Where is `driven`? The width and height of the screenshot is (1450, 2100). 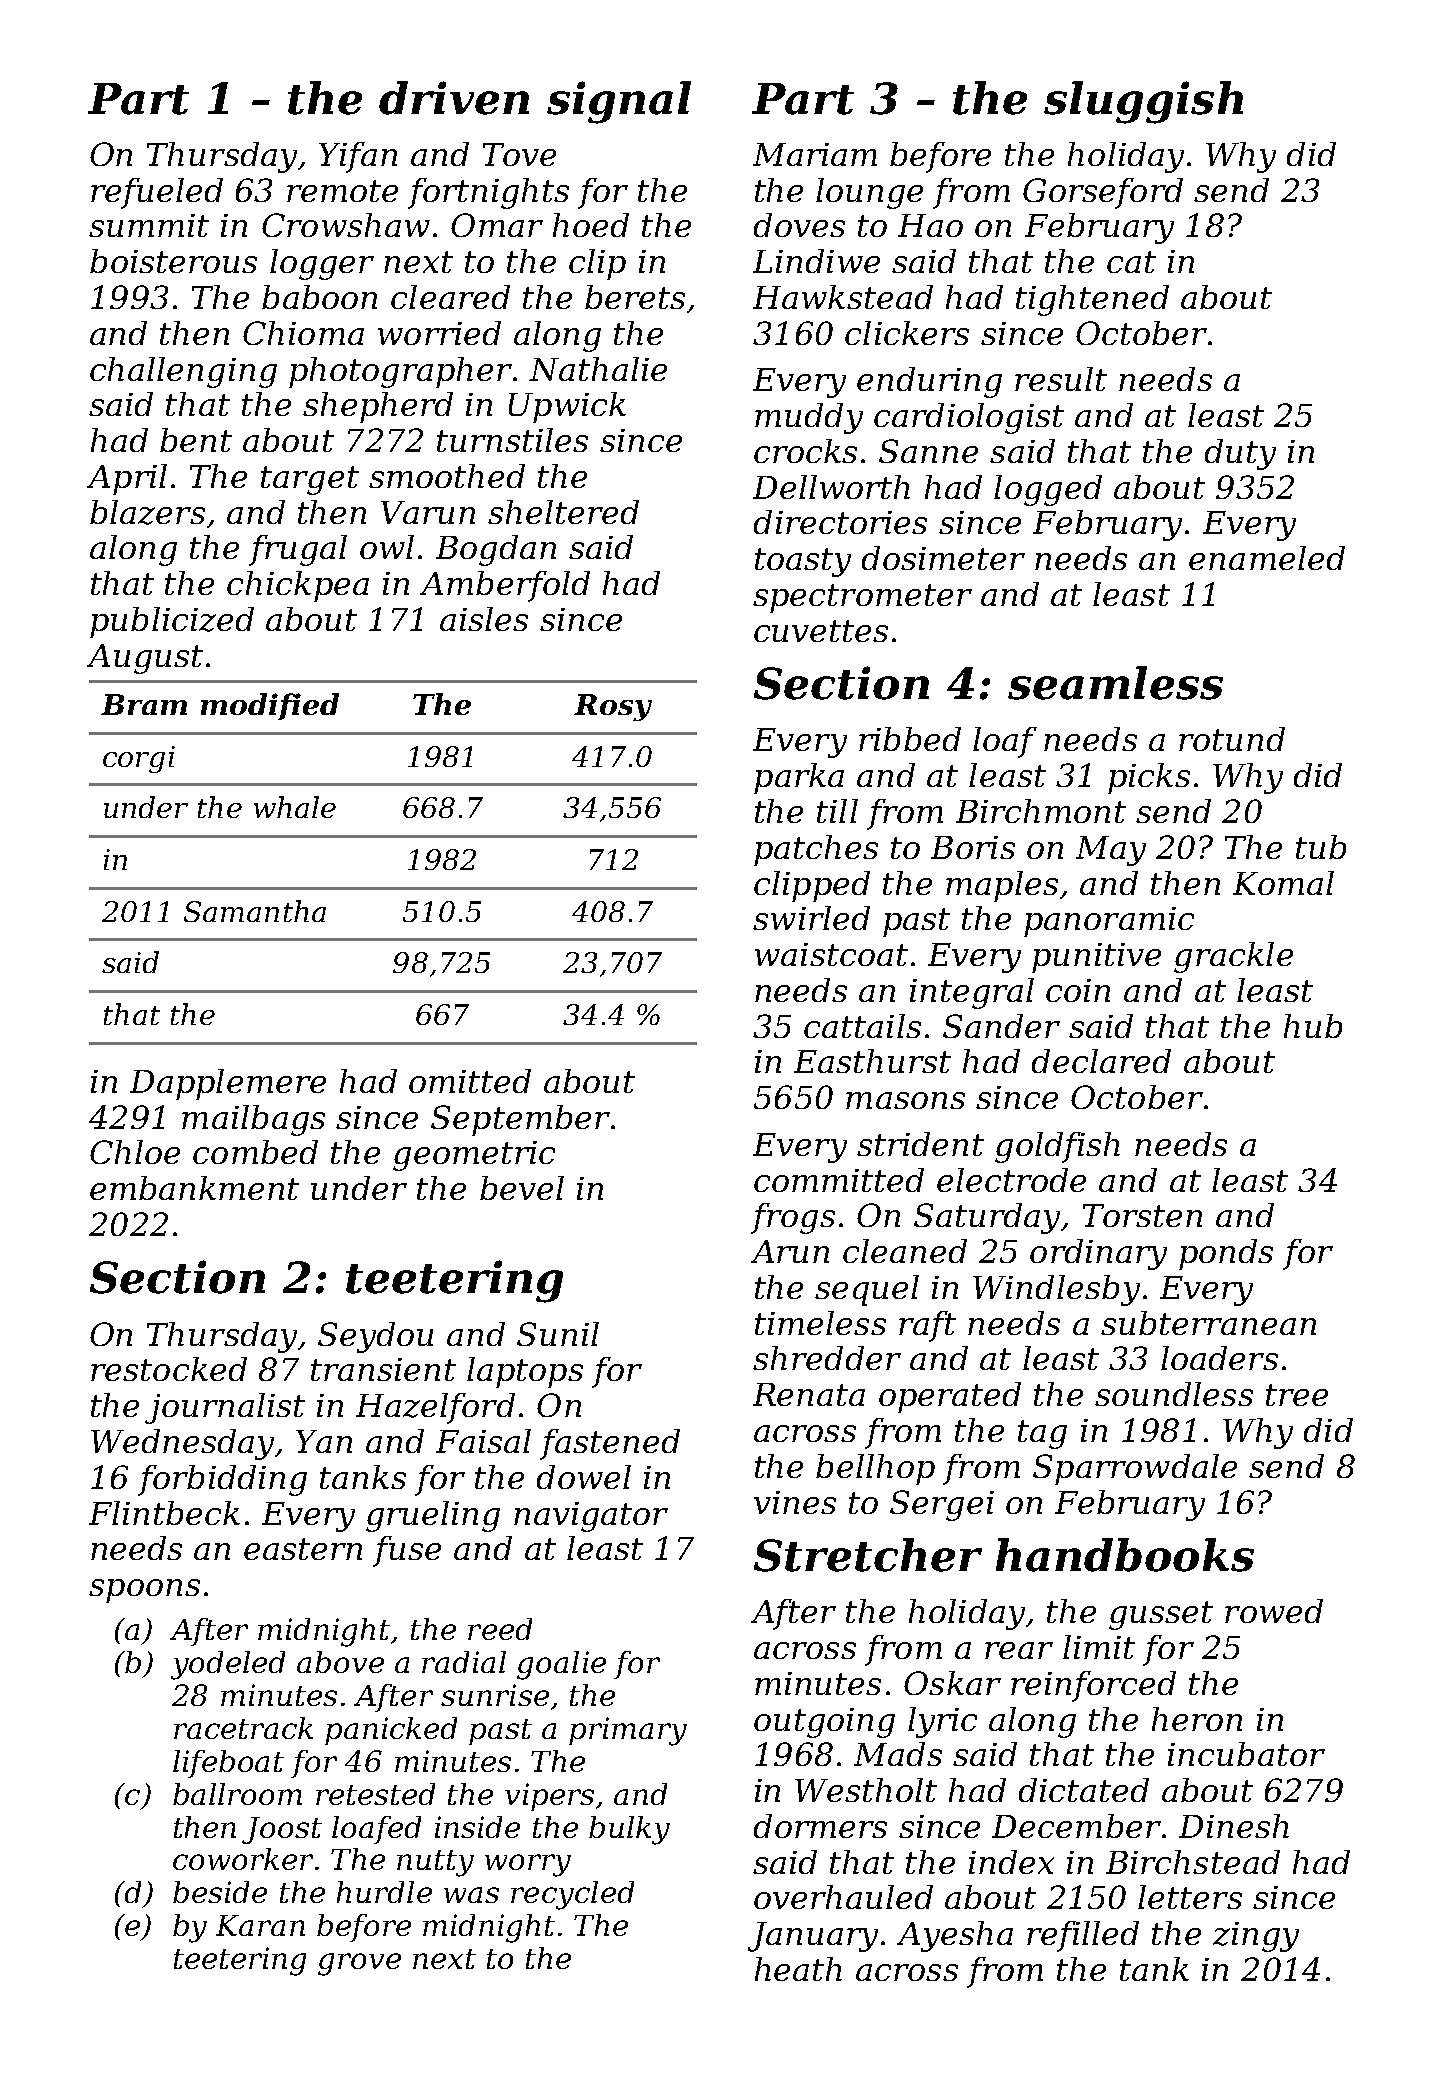 driven is located at coordinates (454, 98).
